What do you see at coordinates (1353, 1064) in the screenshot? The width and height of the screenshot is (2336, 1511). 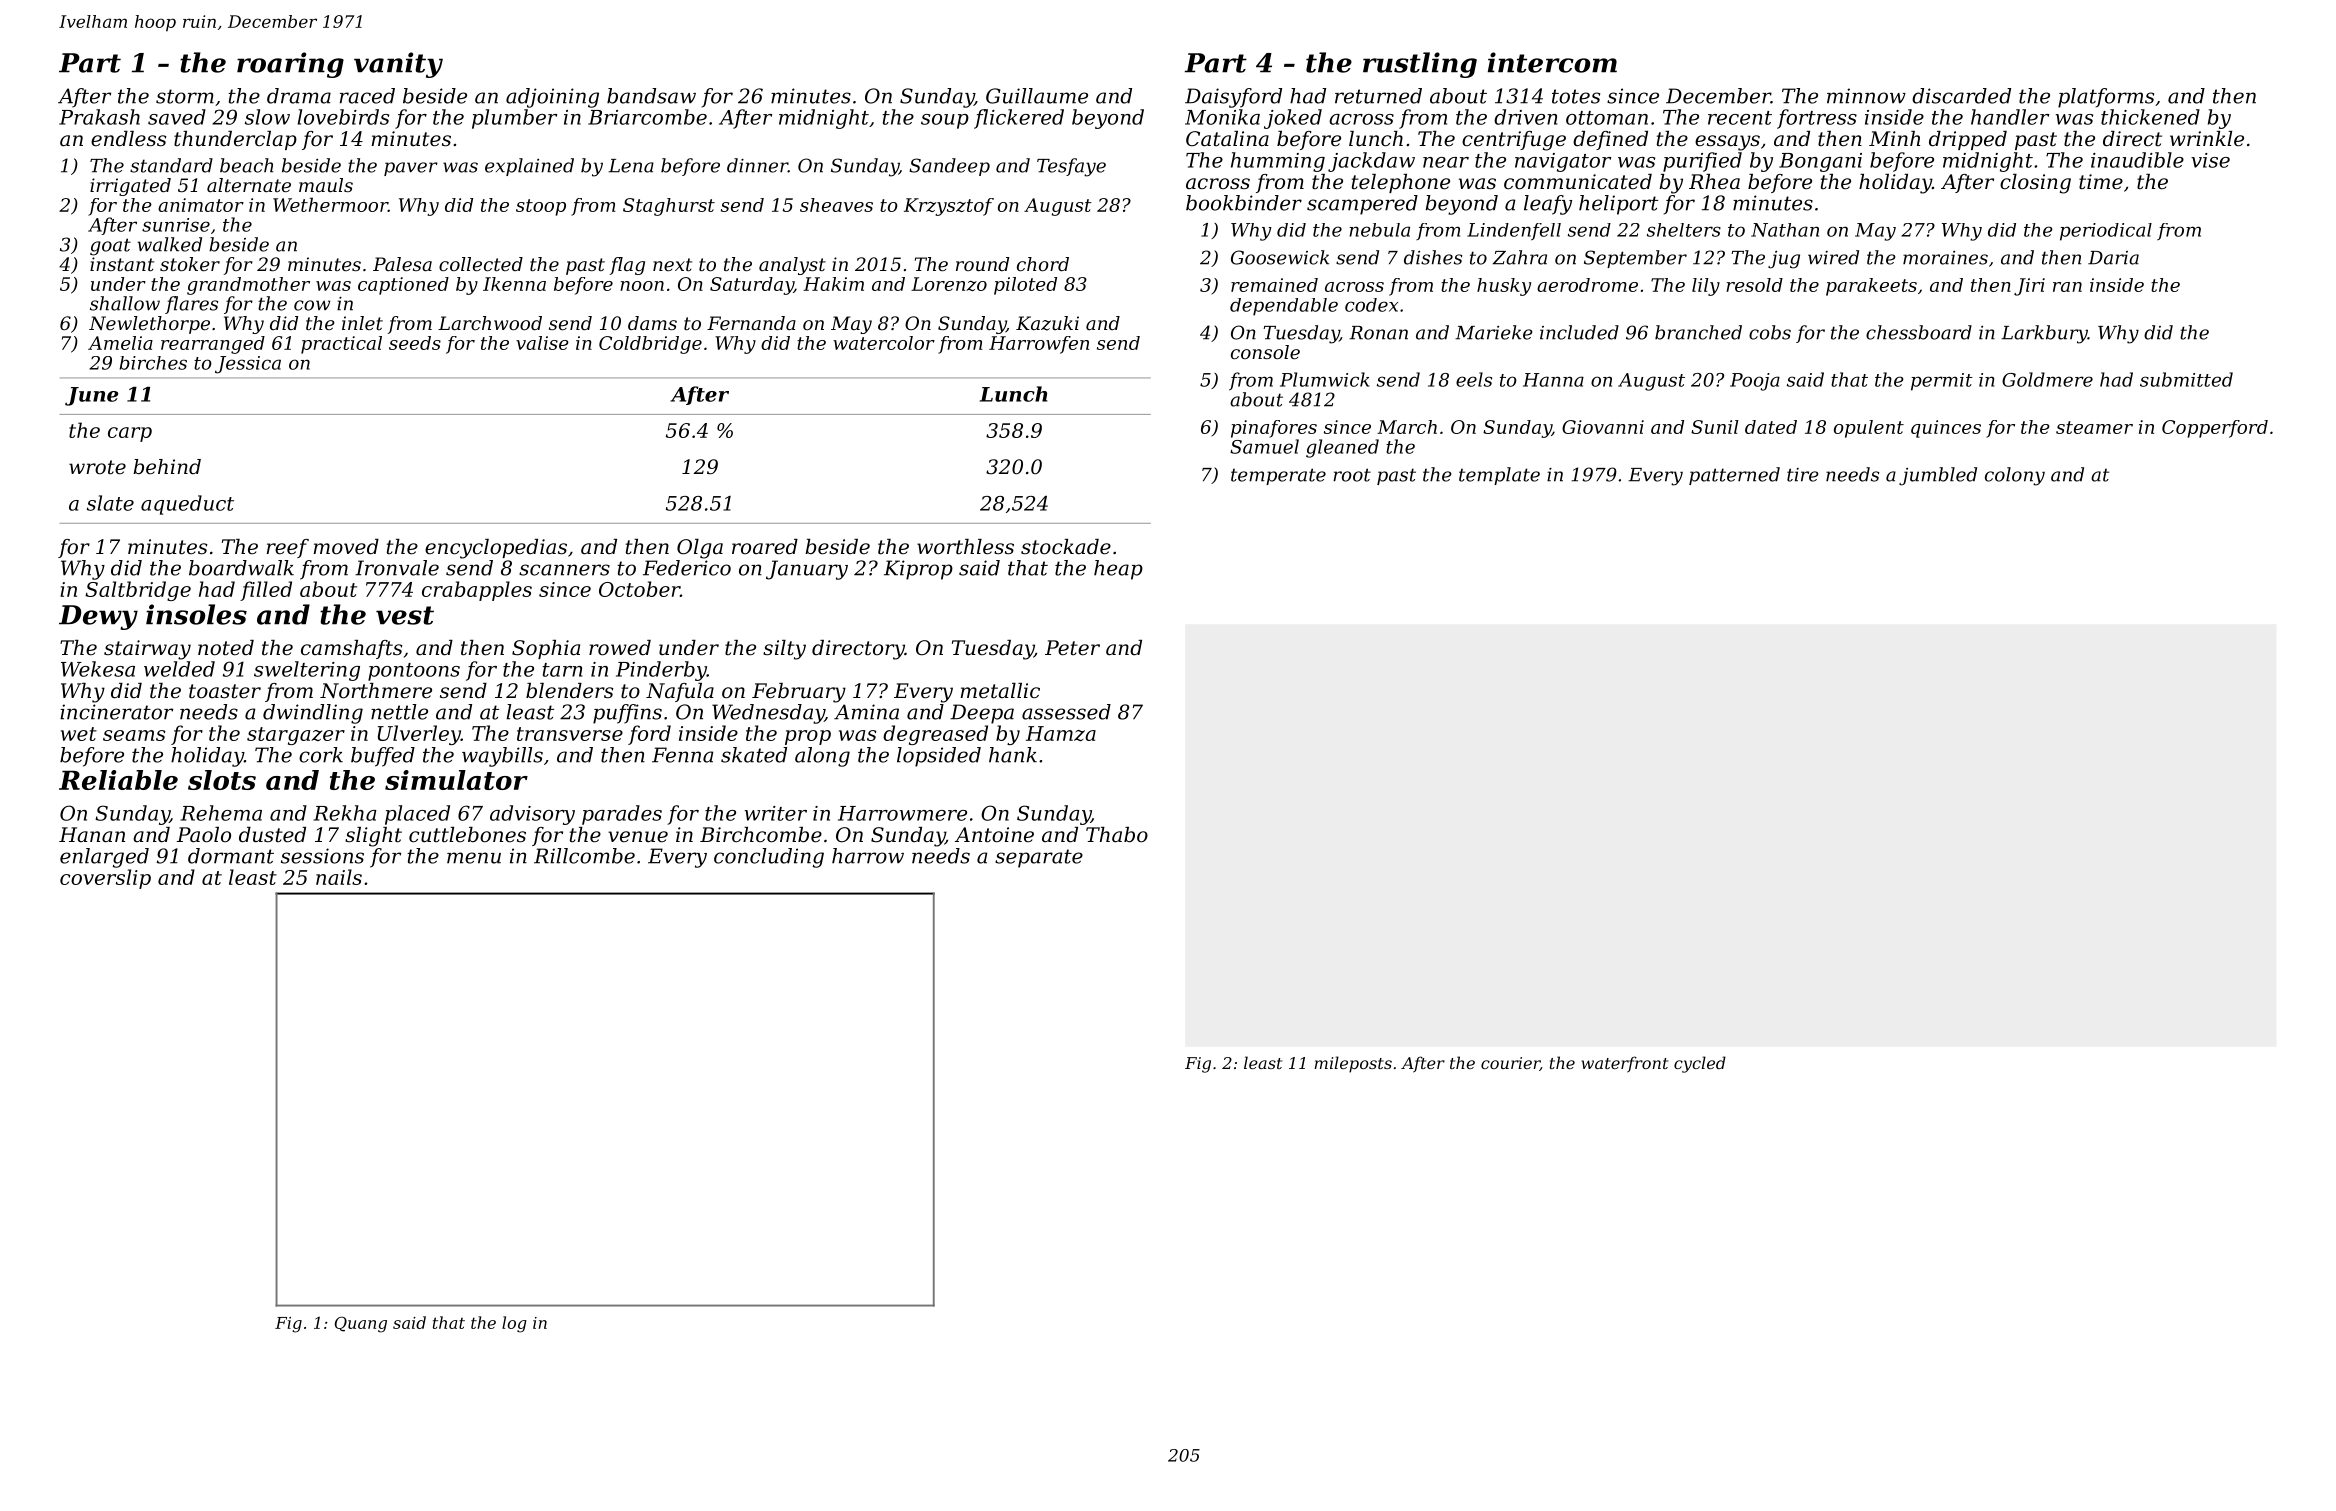 I see `mileposts` at bounding box center [1353, 1064].
